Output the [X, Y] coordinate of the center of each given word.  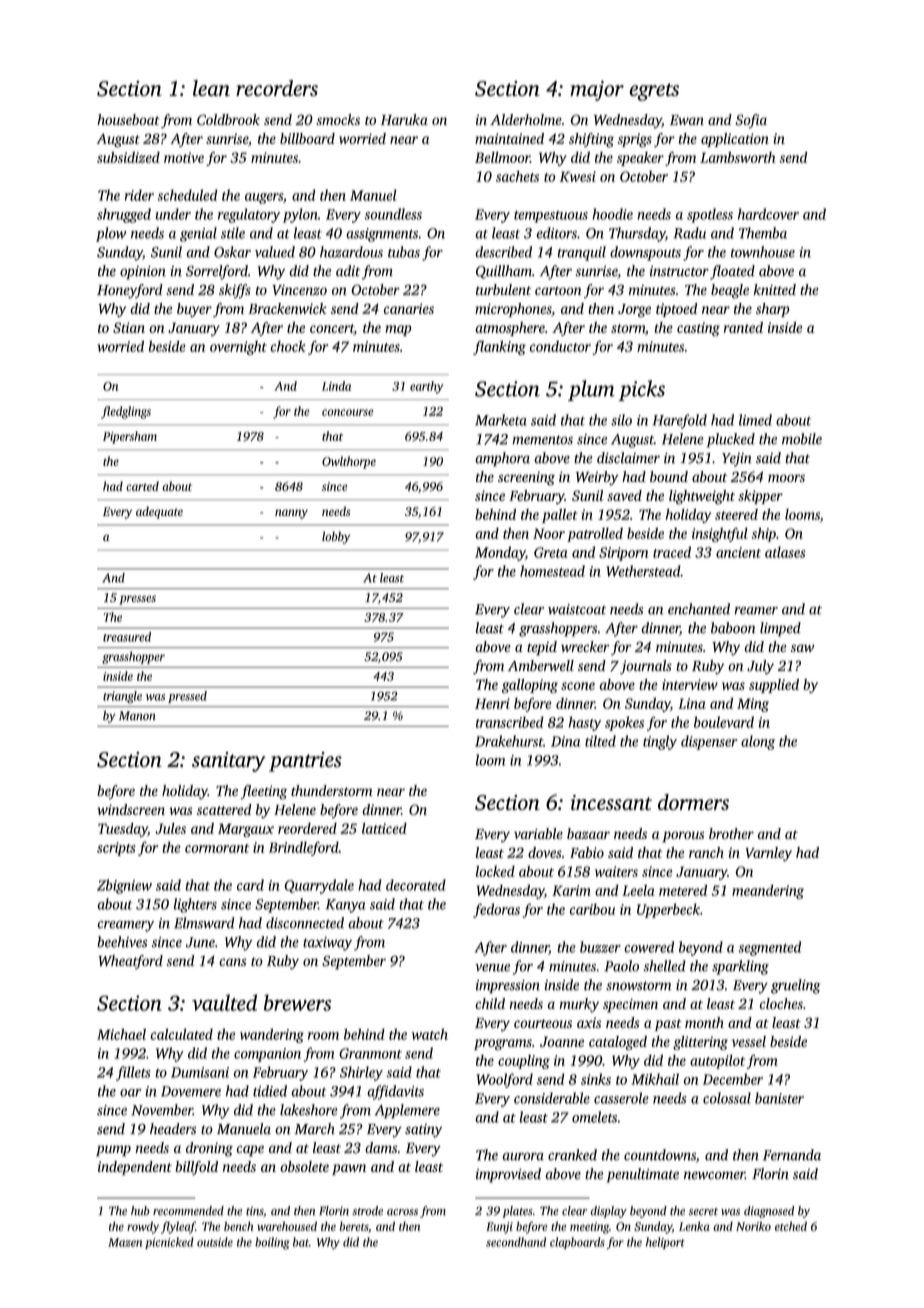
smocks [338, 119]
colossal [727, 1098]
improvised [508, 1175]
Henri [492, 703]
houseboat [128, 119]
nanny [291, 514]
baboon [733, 628]
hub [140, 1211]
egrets [654, 92]
